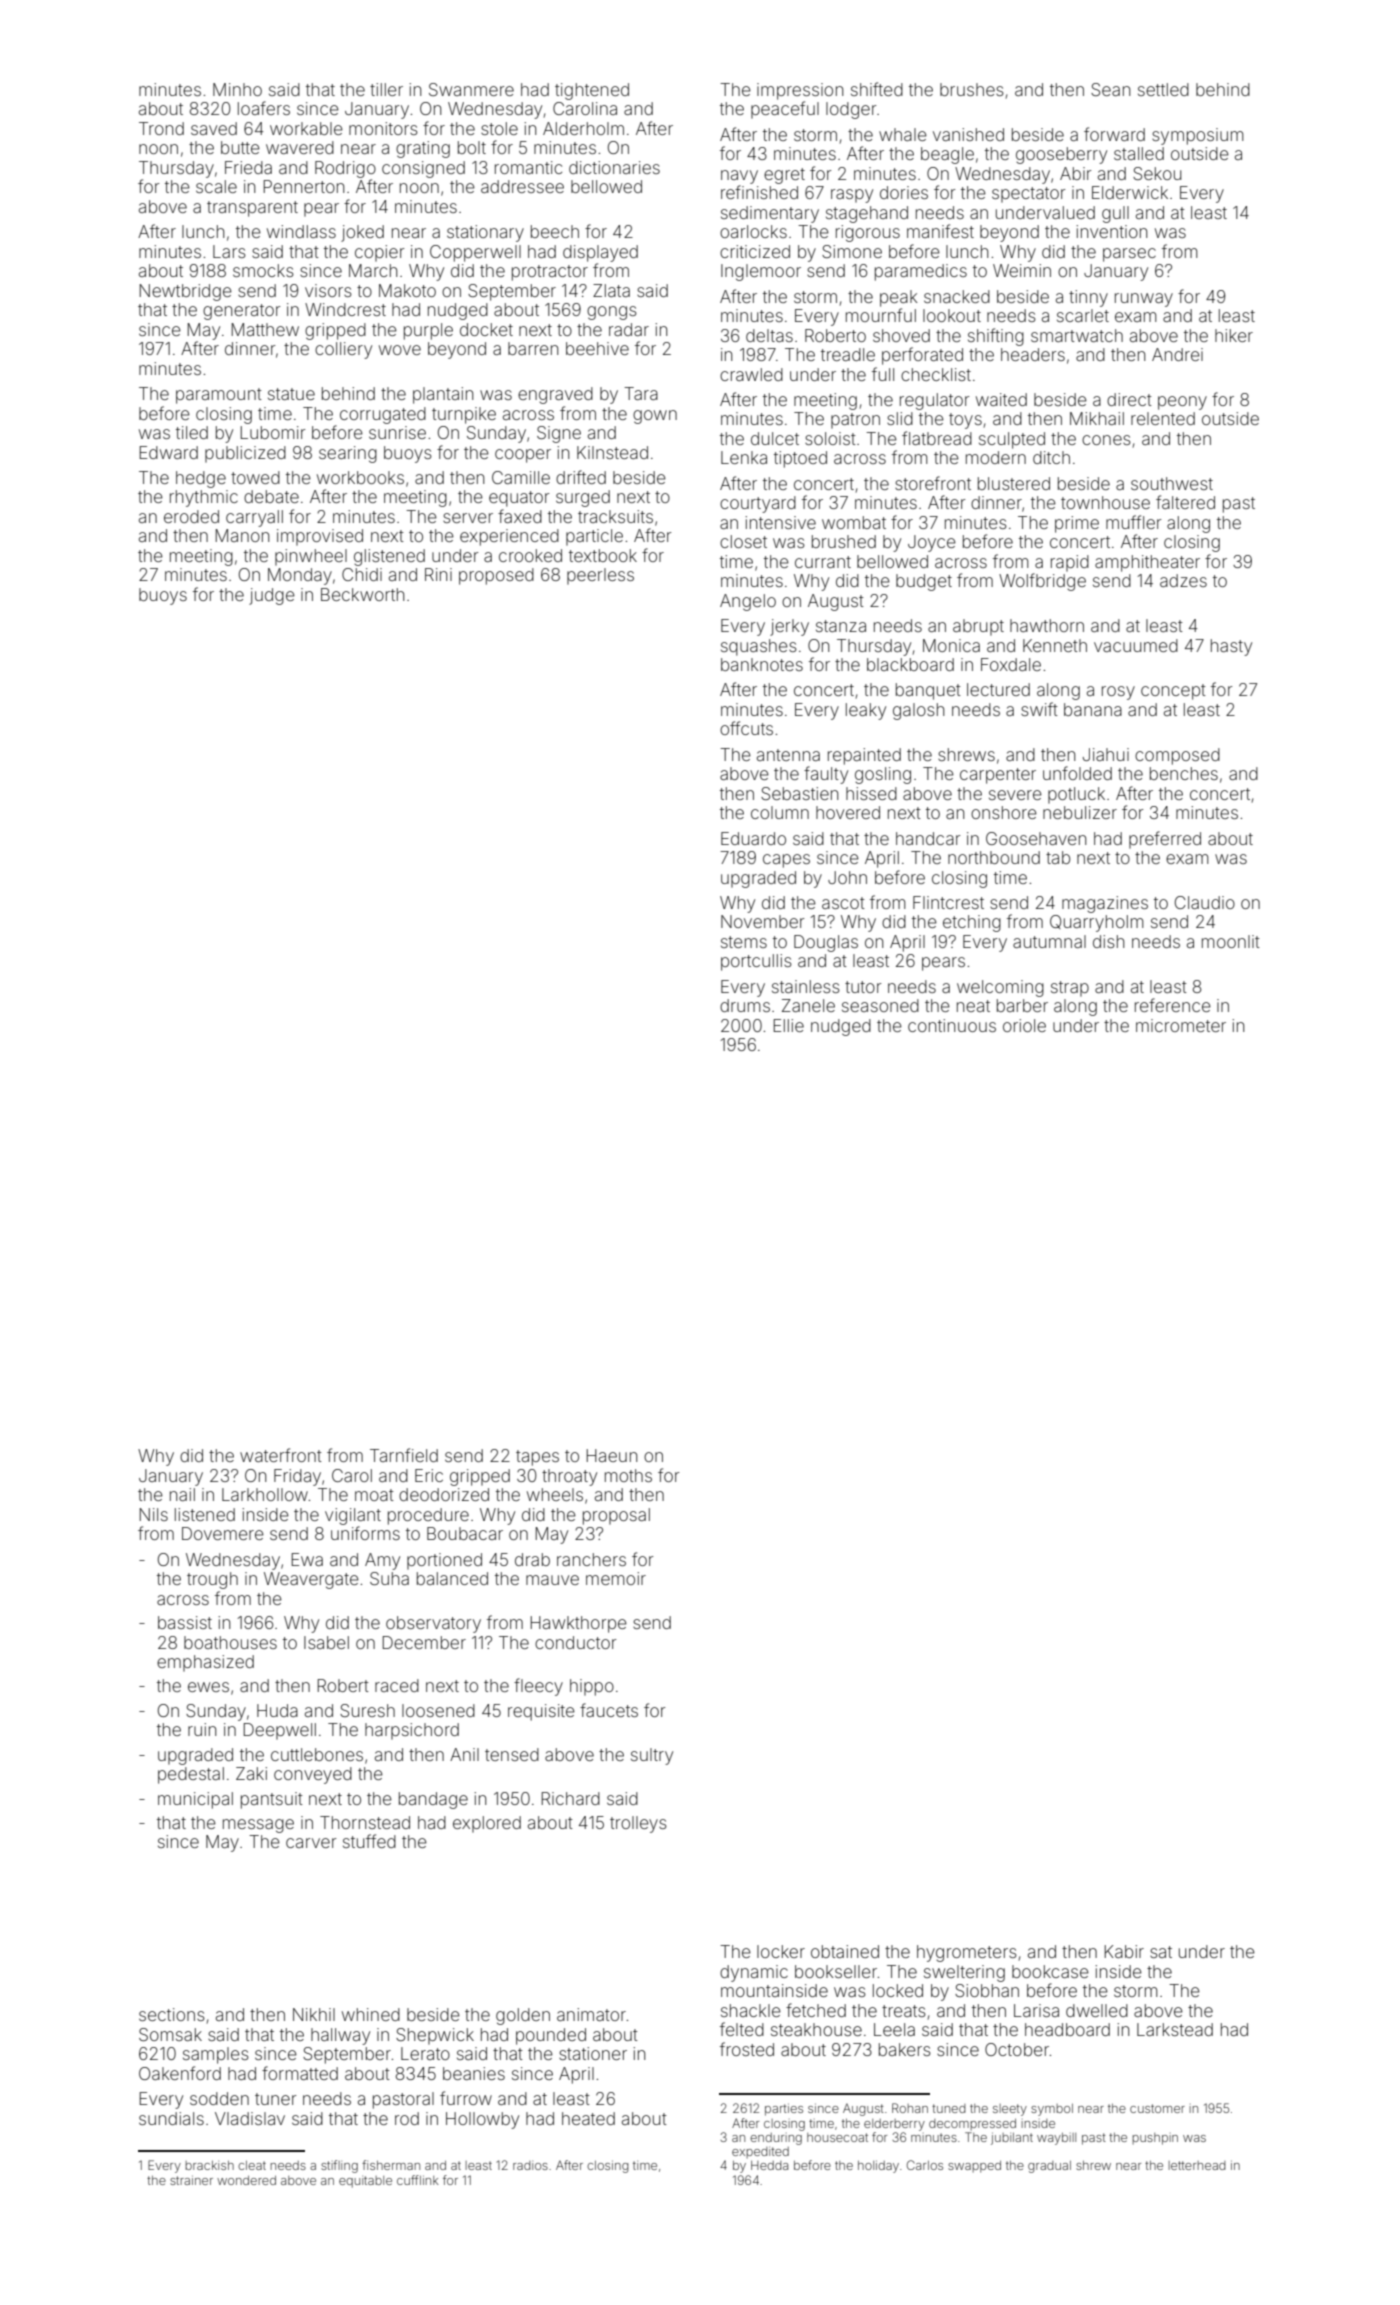 The image size is (1400, 2305). Describe the element at coordinates (947, 155) in the screenshot. I see `beagle` at that location.
